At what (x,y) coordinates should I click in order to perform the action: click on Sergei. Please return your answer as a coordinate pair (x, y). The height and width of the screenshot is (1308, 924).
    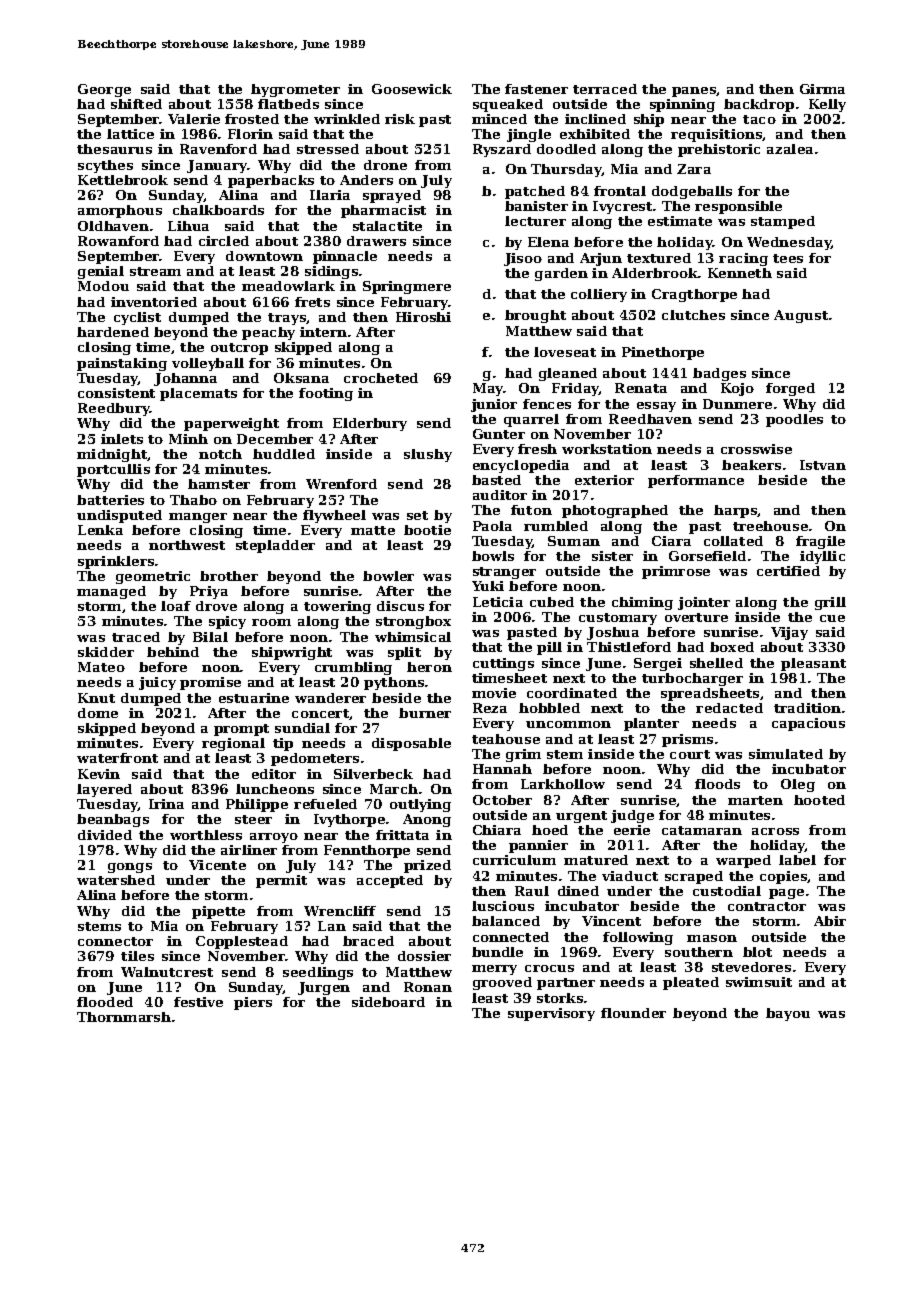
    Looking at the image, I should click on (658, 664).
